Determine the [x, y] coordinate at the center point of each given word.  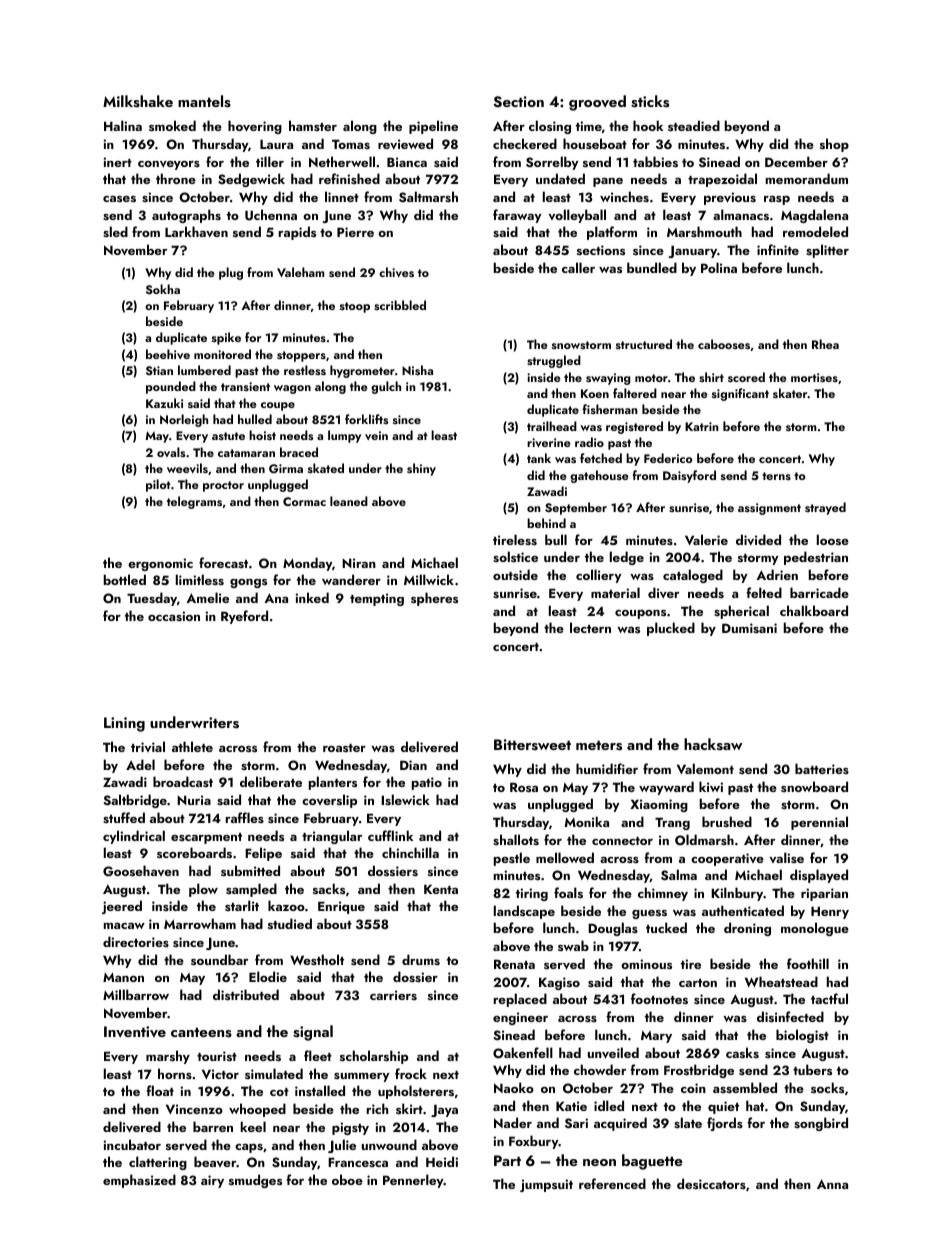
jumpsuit [546, 1185]
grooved [597, 103]
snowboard [814, 786]
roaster [344, 748]
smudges [255, 1181]
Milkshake [138, 101]
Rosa [524, 787]
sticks [650, 101]
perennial [819, 823]
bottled [125, 579]
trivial [148, 746]
